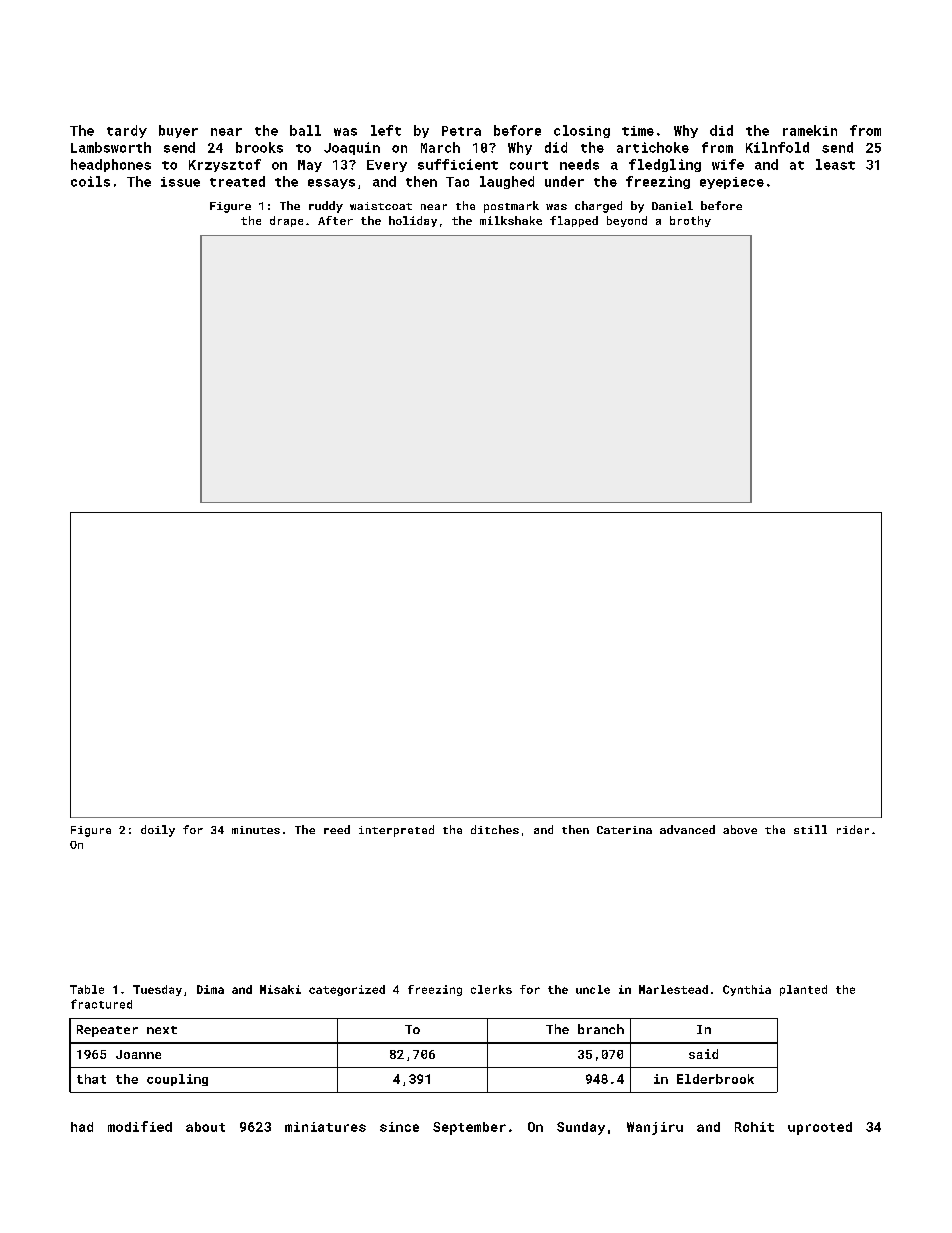 The width and height of the image is (952, 1233). Describe the element at coordinates (90, 181) in the image. I see `coils` at that location.
